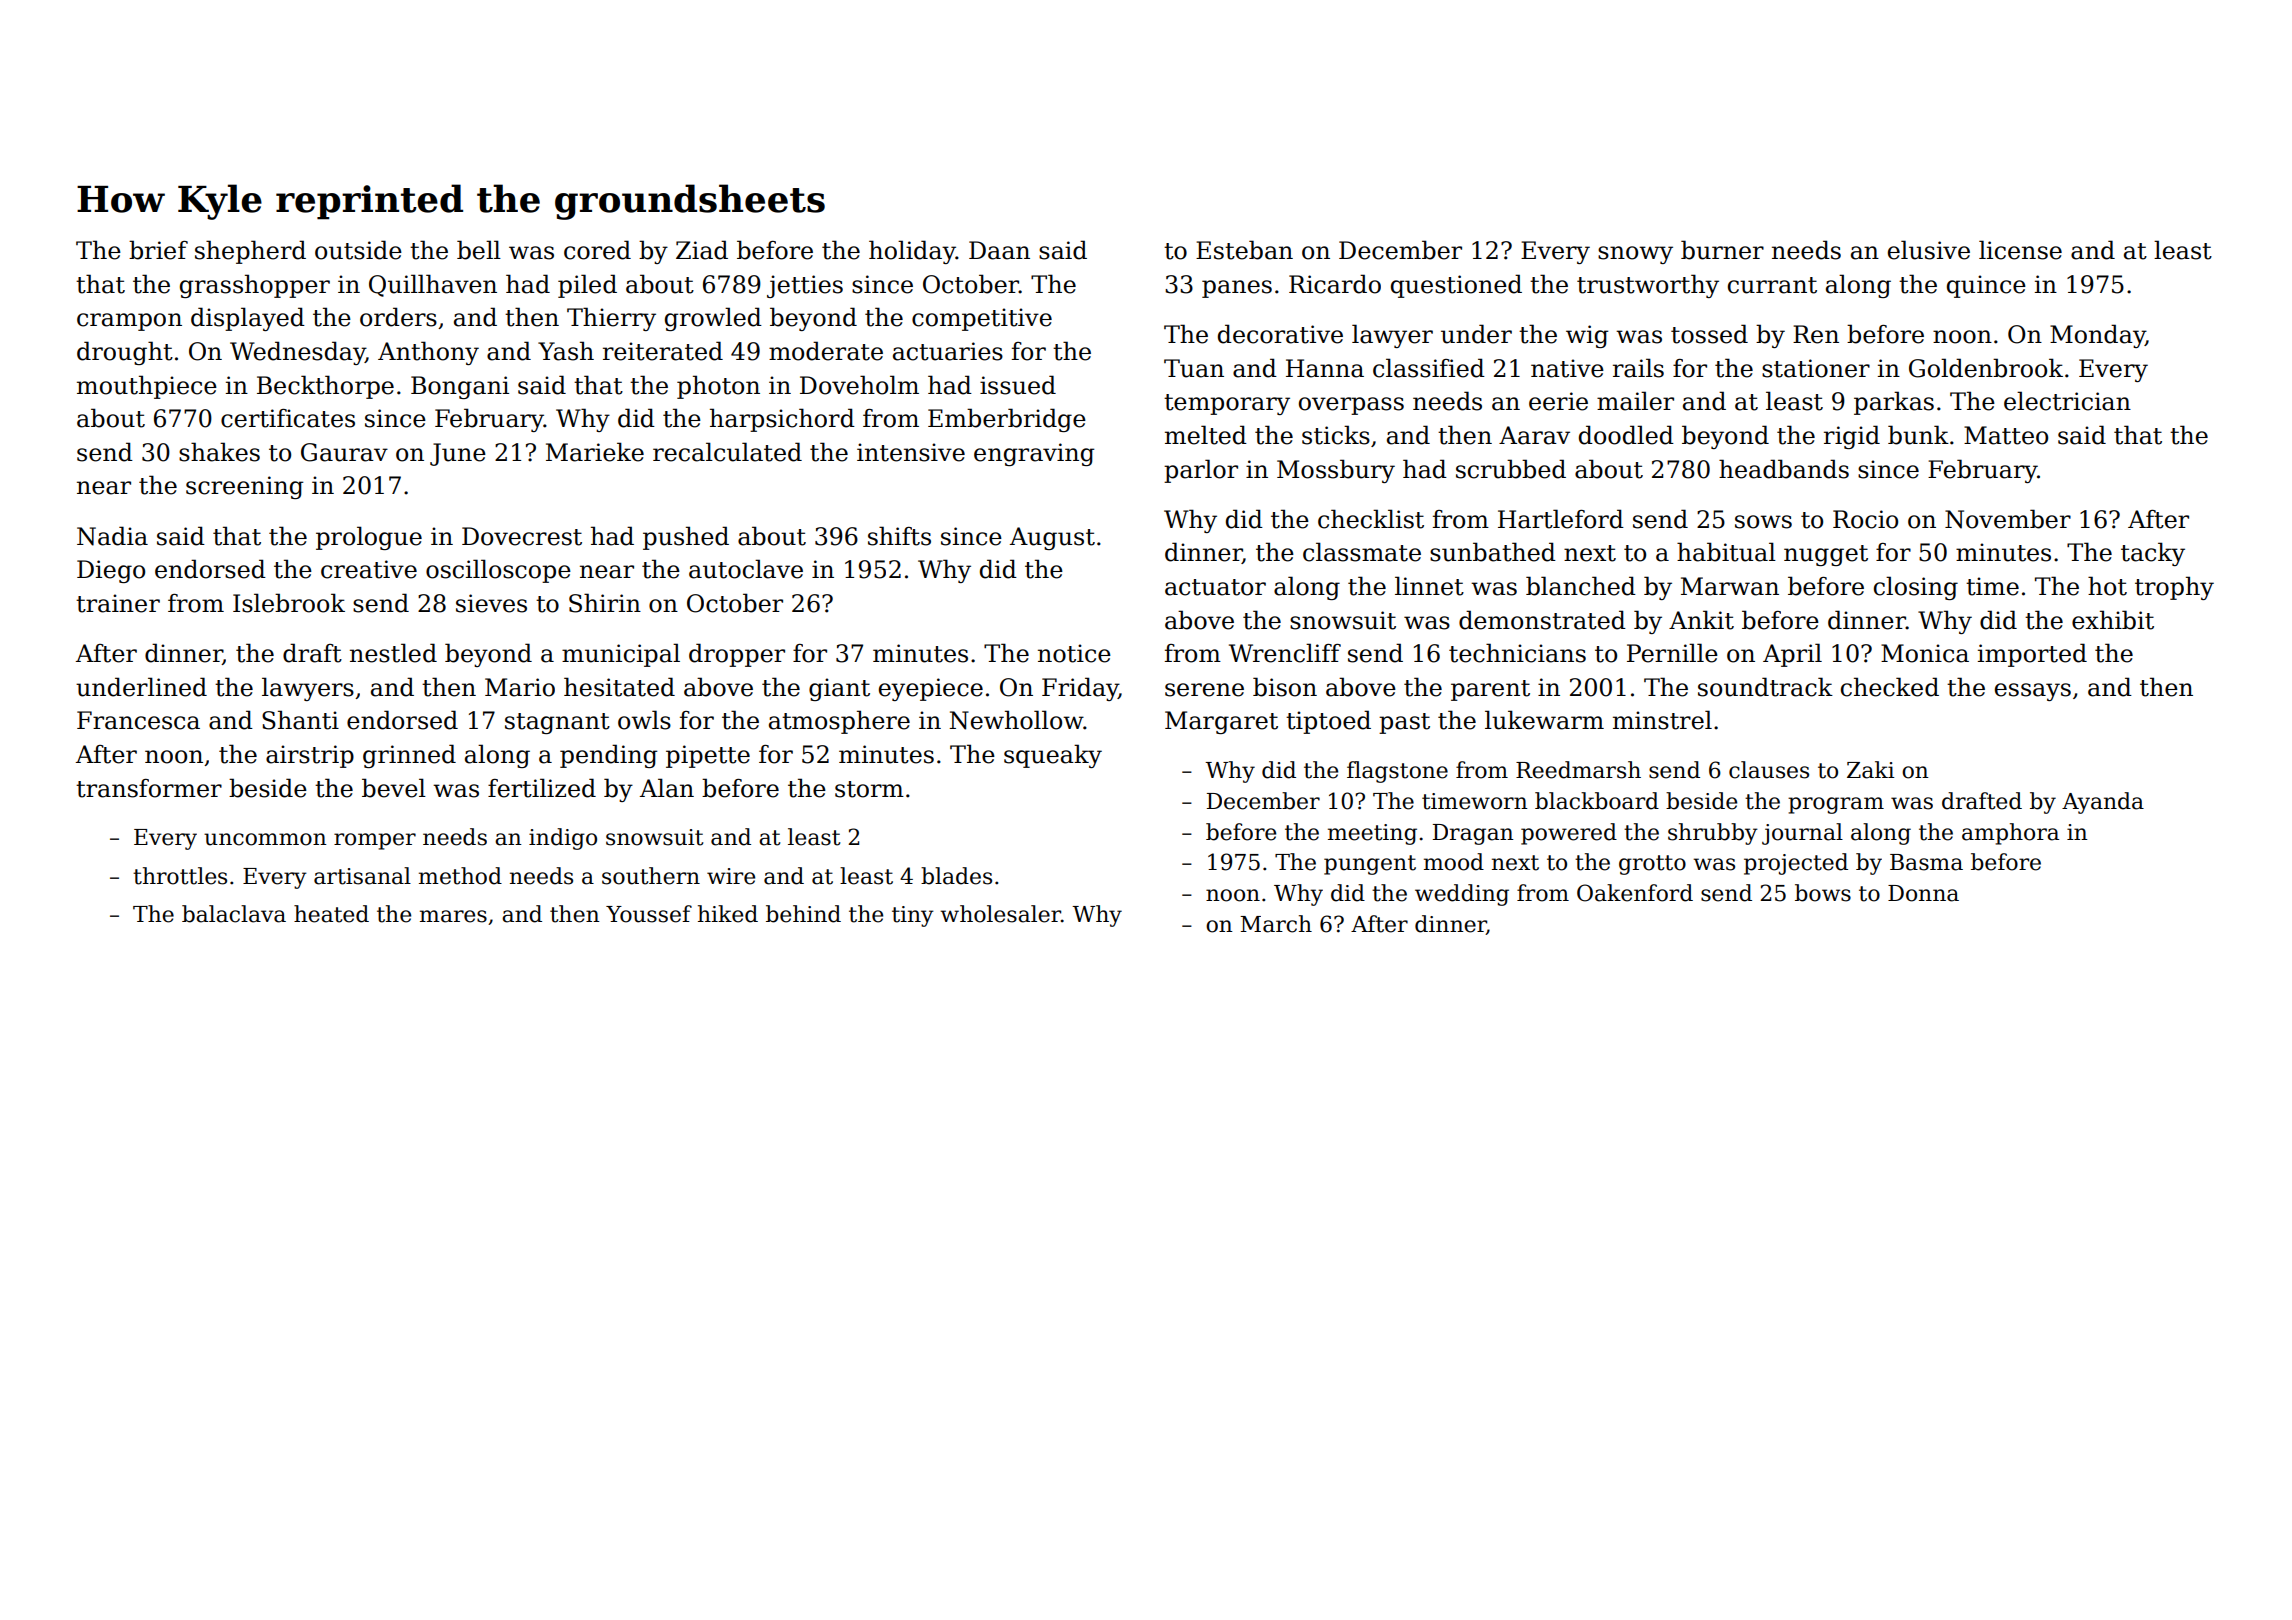 This document has width=2292, height=1620. What do you see at coordinates (2103, 803) in the document?
I see `Ayanda` at bounding box center [2103, 803].
